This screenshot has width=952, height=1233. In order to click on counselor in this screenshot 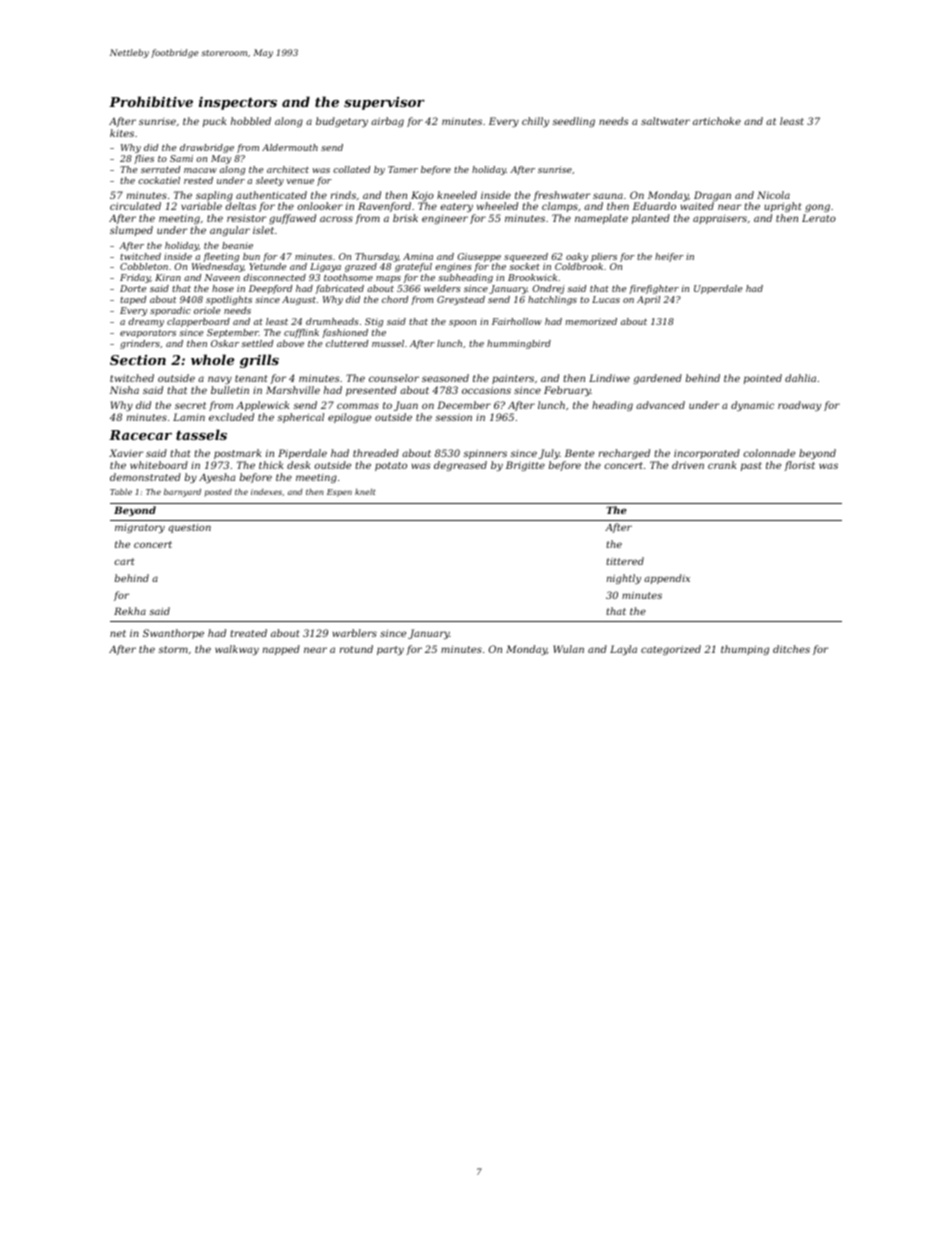, I will do `click(394, 378)`.
